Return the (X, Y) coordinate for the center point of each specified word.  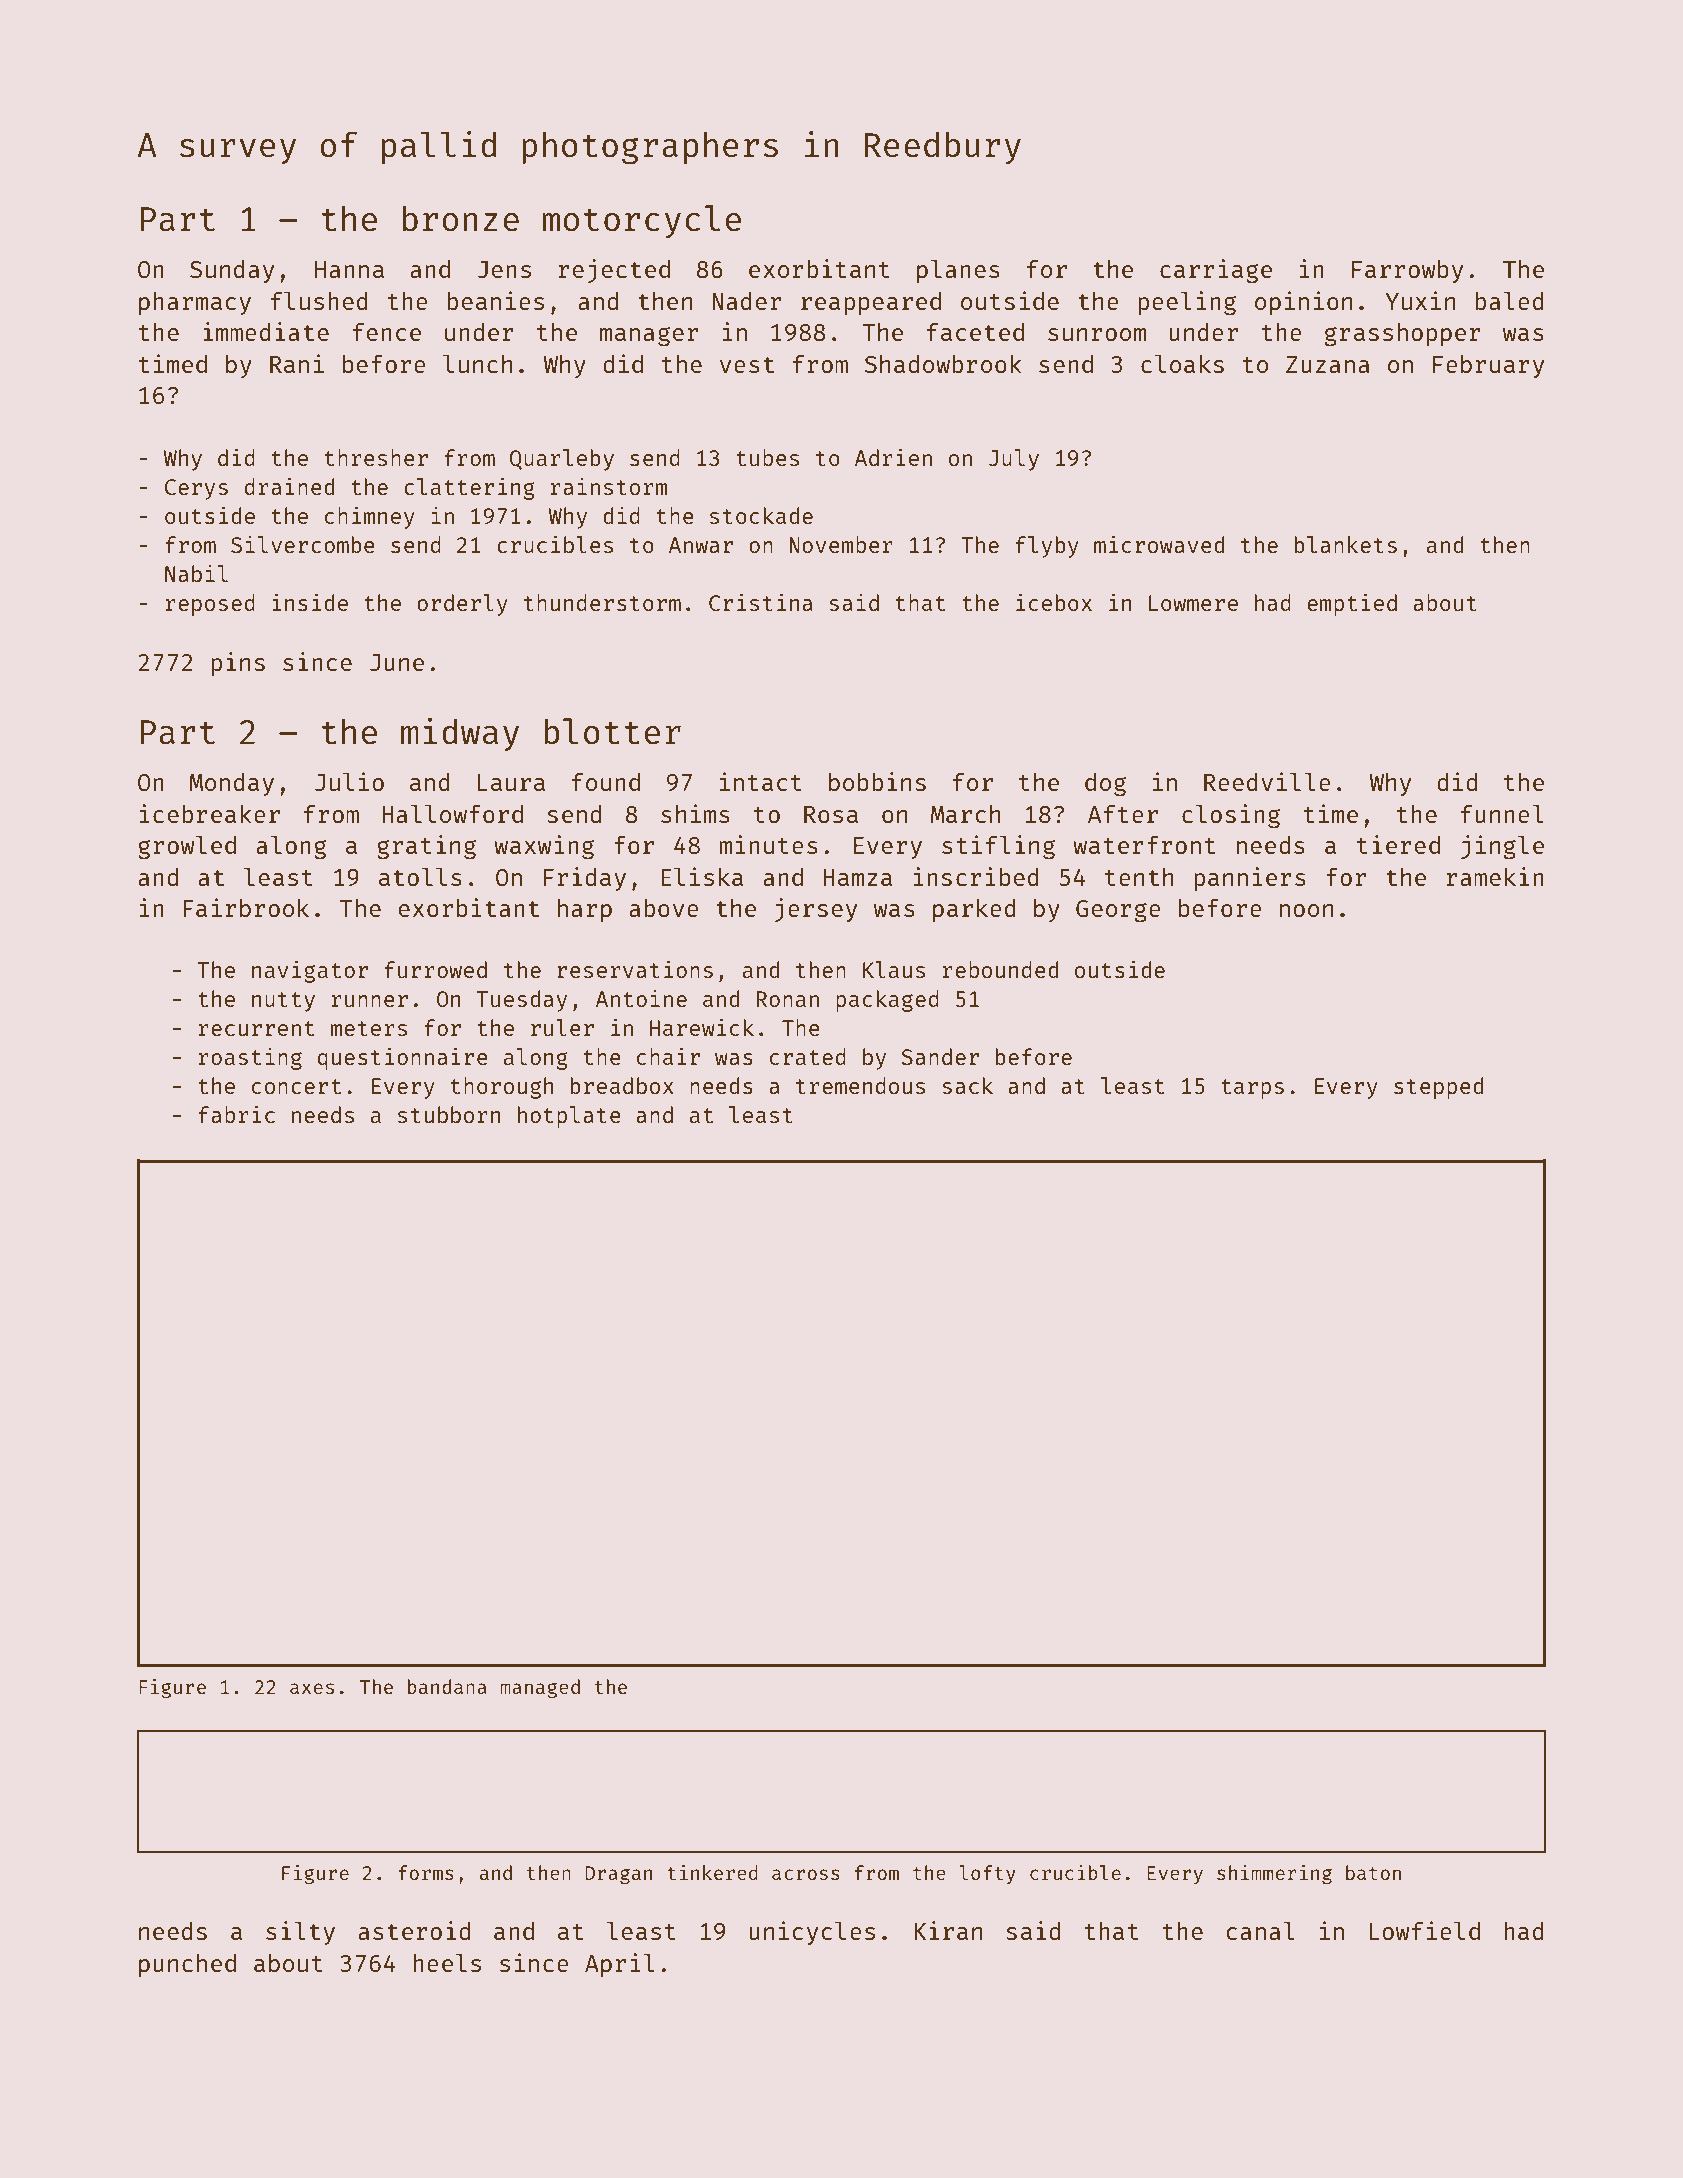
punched (187, 1965)
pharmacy (195, 303)
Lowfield (1424, 1930)
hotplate (569, 1117)
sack (967, 1085)
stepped (1438, 1088)
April (620, 1965)
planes (958, 271)
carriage (1216, 271)
